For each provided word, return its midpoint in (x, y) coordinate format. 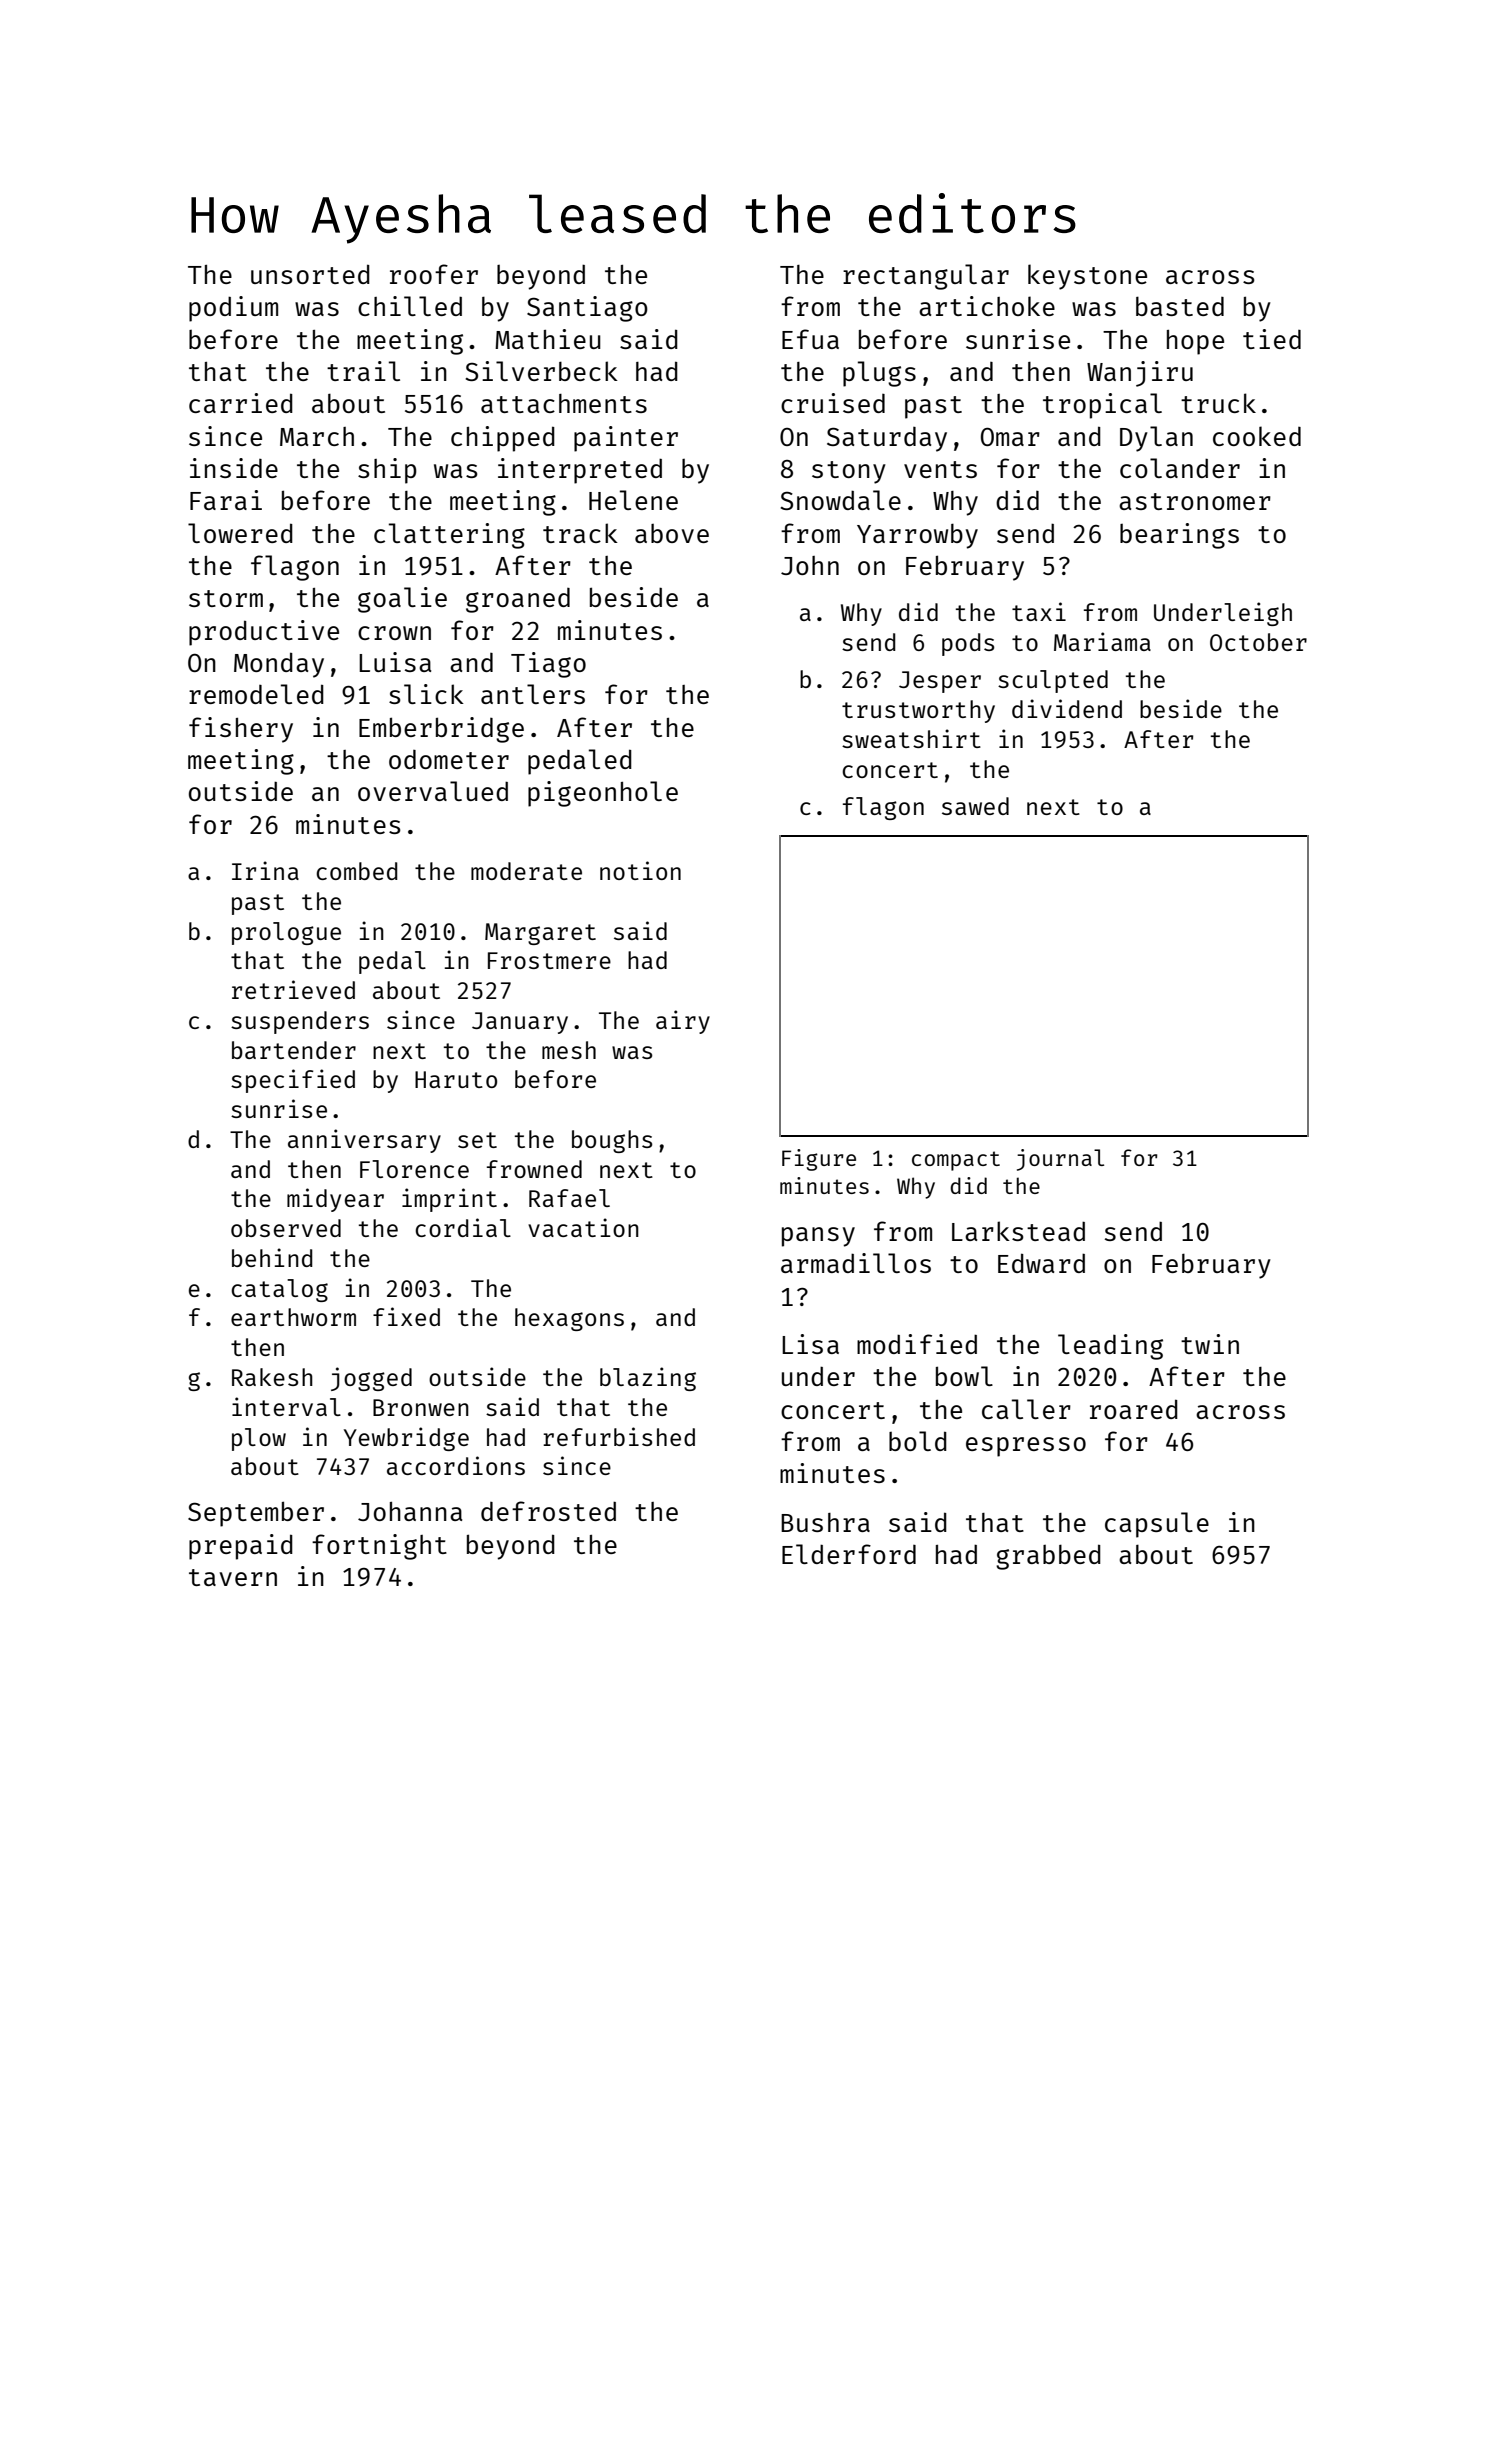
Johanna (410, 1511)
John (810, 565)
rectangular (926, 277)
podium (233, 309)
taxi (1039, 611)
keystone (1087, 277)
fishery (241, 730)
